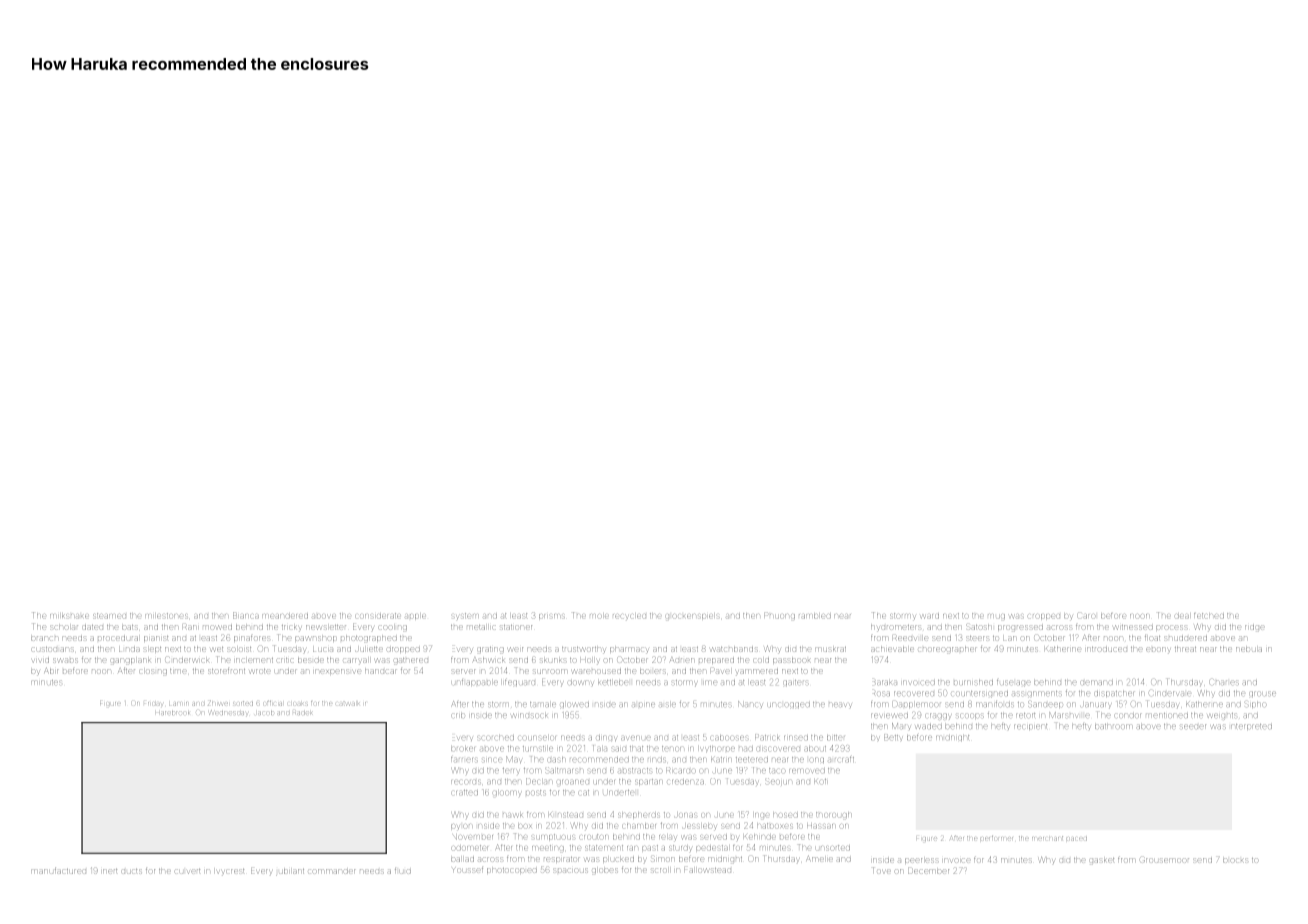 The image size is (1308, 924). I want to click on Fallowstead, so click(707, 870).
